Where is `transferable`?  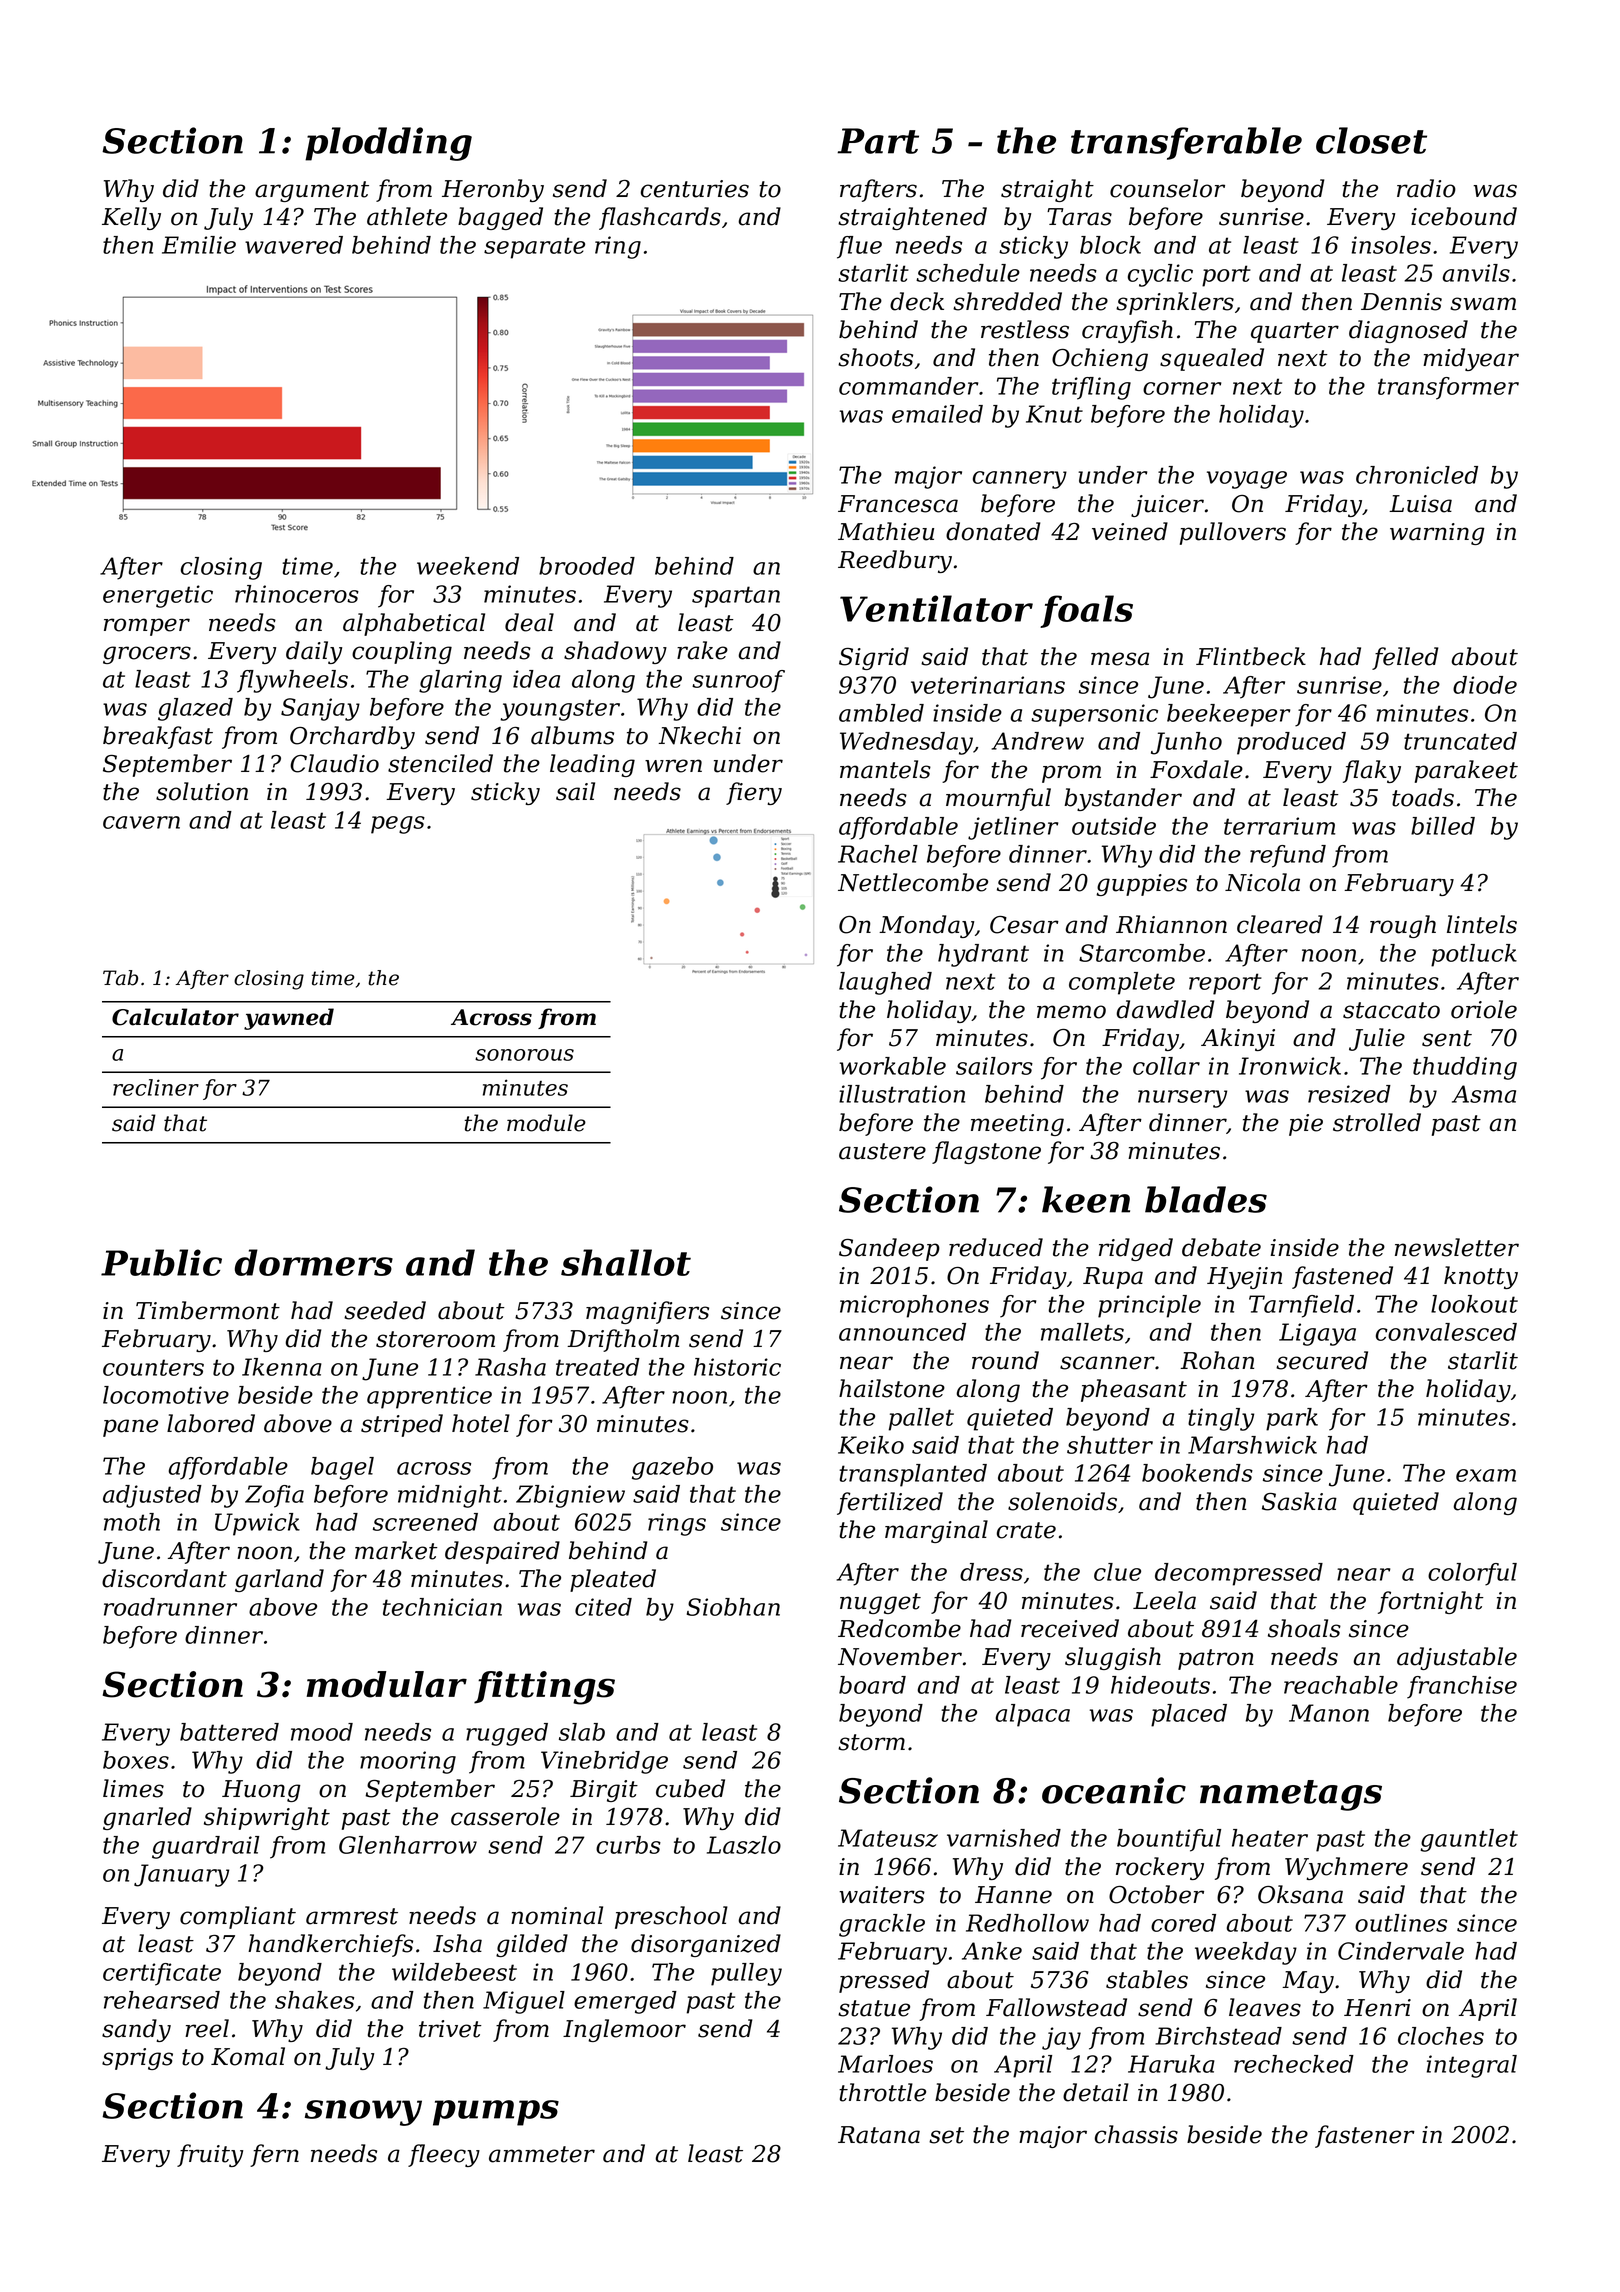 transferable is located at coordinates (1186, 143).
